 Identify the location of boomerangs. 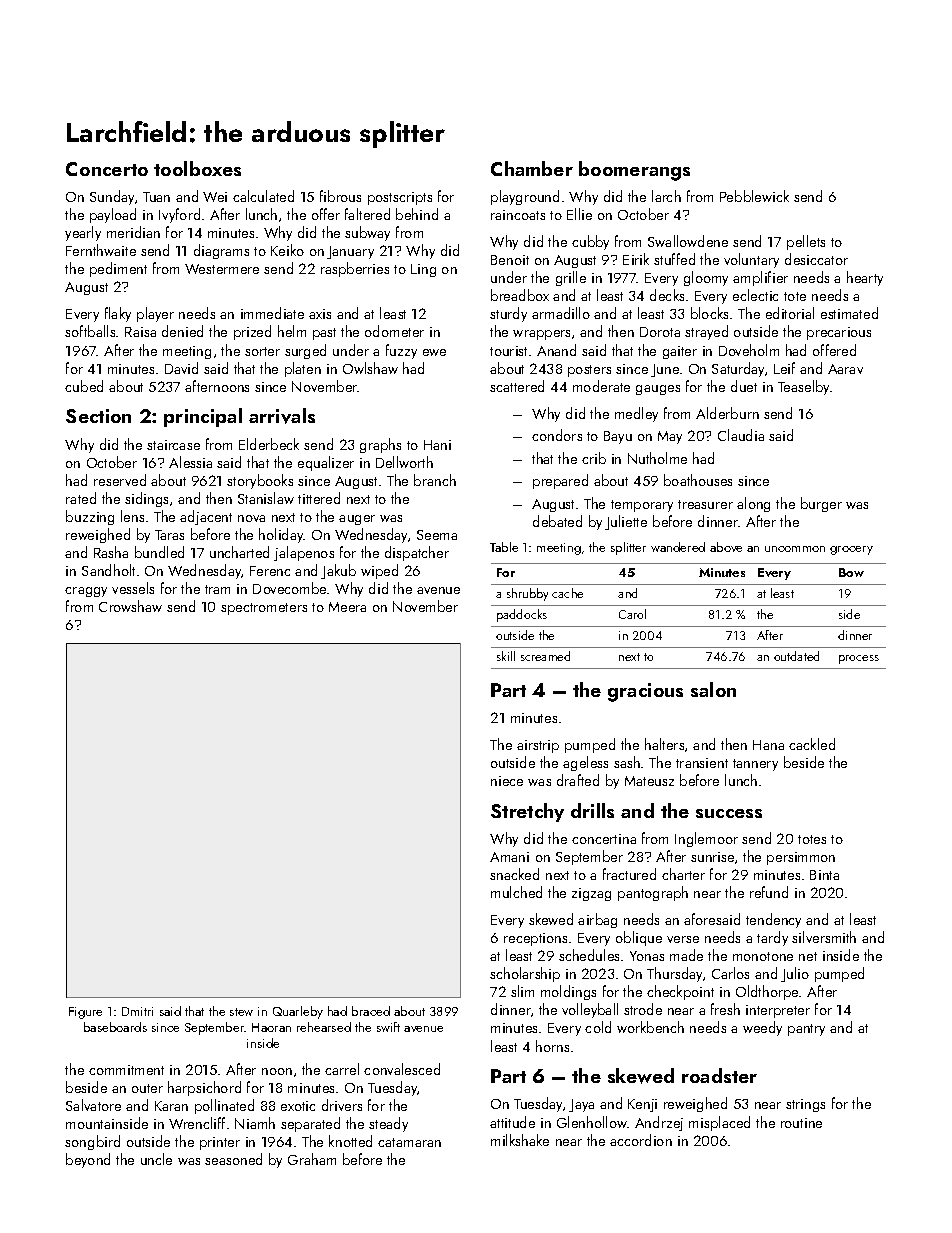
(634, 171).
